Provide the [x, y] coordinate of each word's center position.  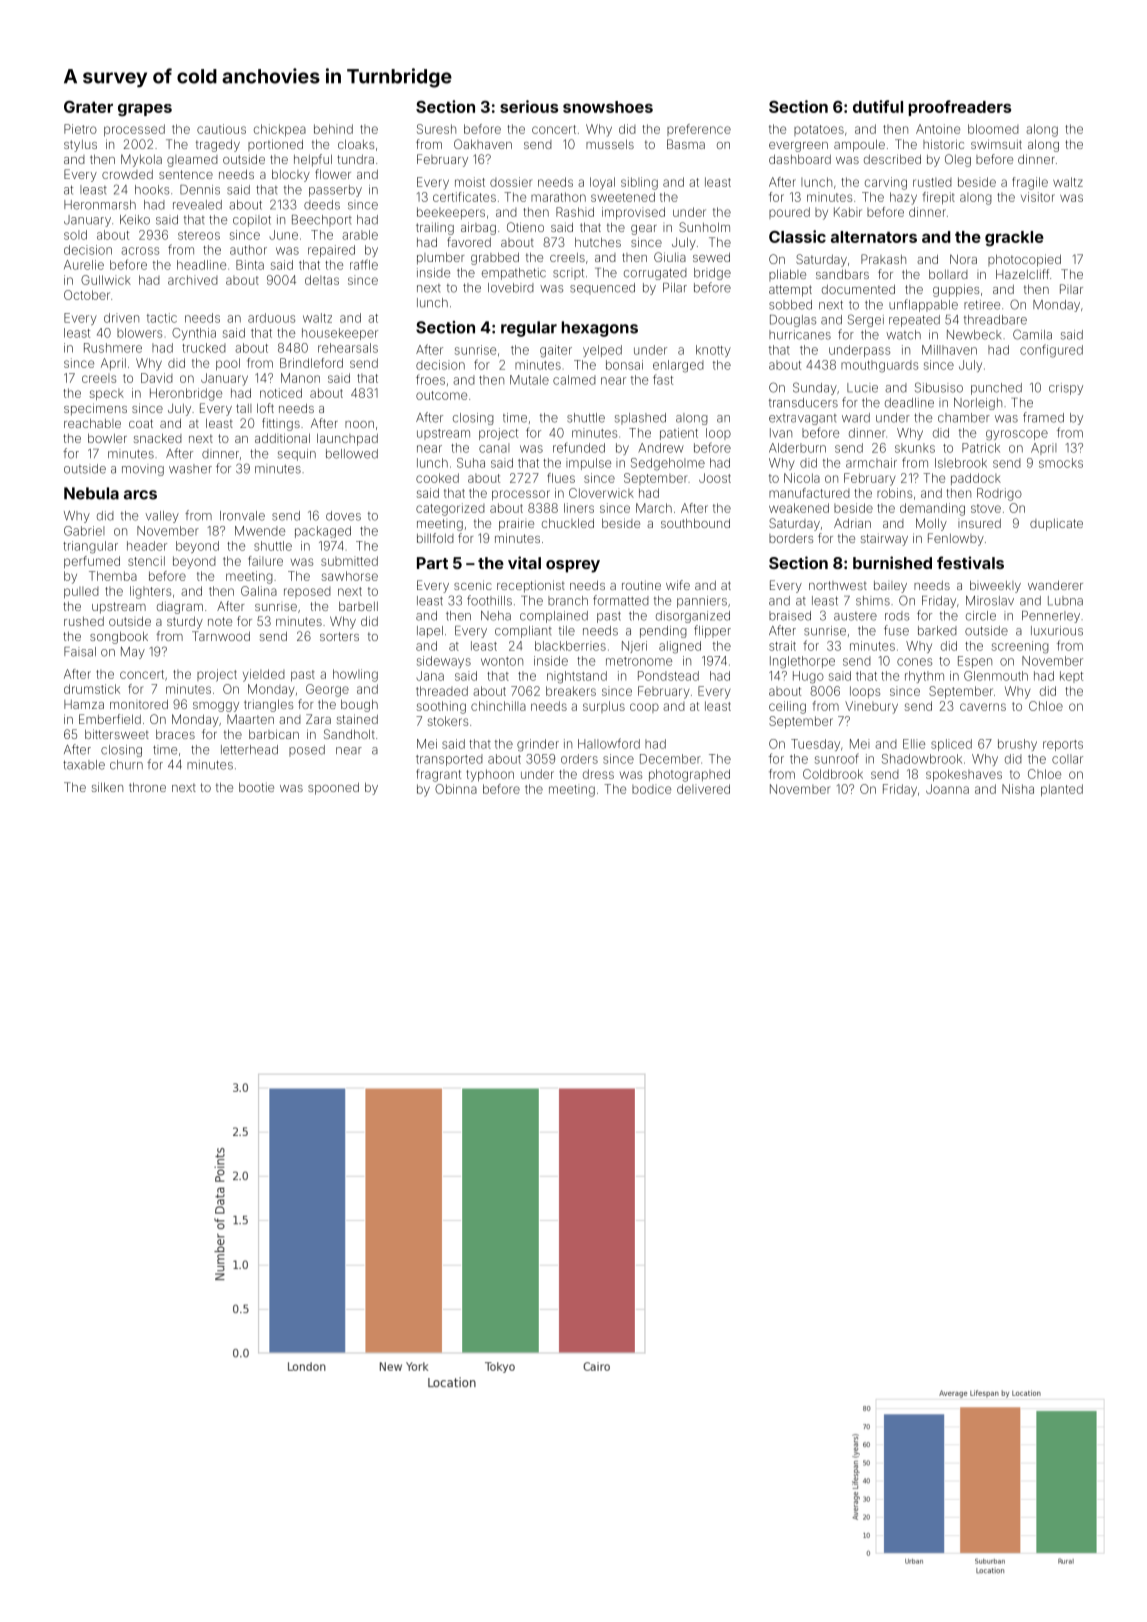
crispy [1066, 389]
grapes [145, 110]
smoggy [216, 707]
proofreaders [960, 108]
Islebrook [961, 463]
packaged [323, 532]
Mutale [529, 380]
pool [228, 364]
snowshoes [608, 107]
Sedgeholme [668, 464]
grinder [538, 745]
